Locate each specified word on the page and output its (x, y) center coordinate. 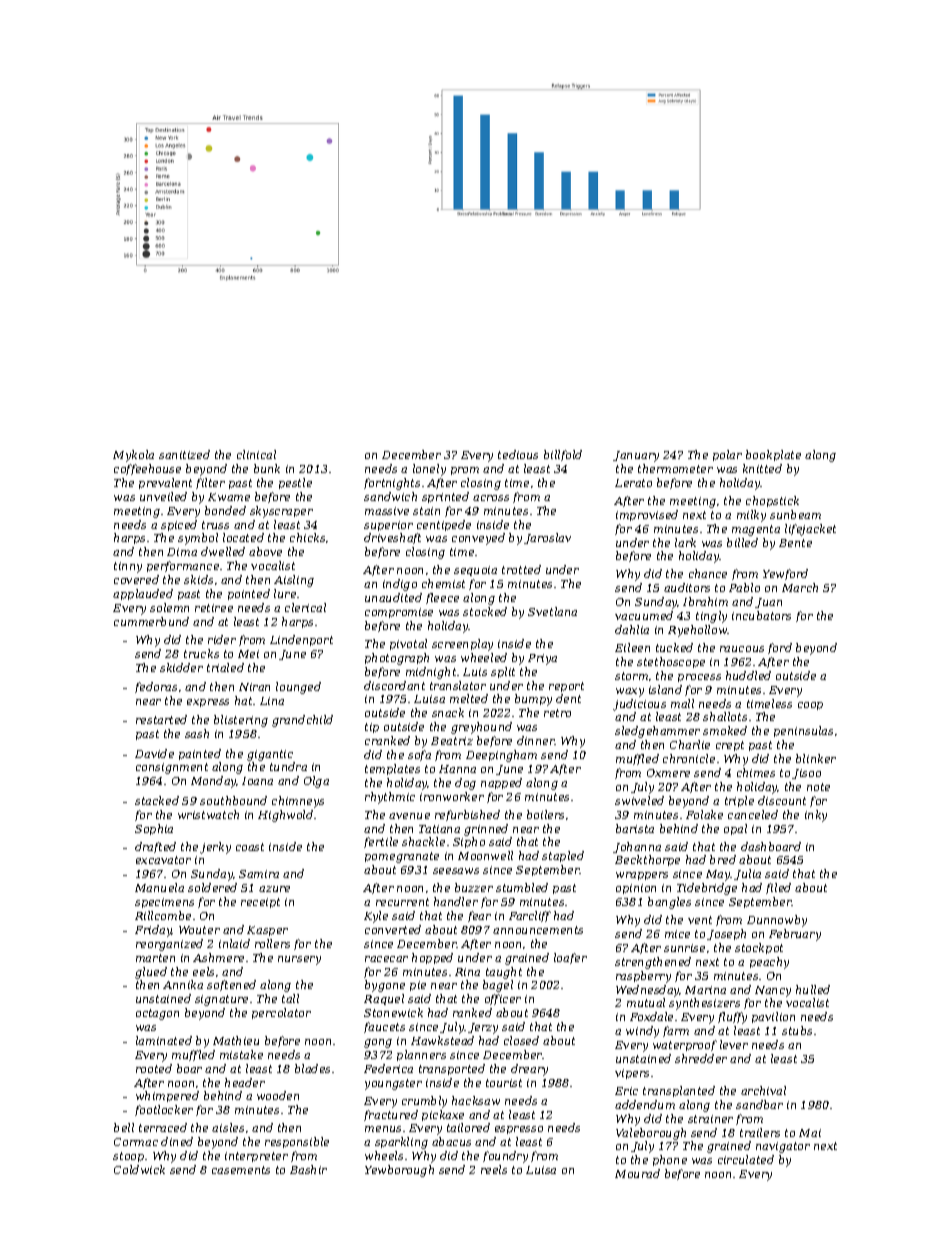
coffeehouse (147, 469)
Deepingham (501, 756)
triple (739, 801)
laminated (164, 1040)
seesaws (456, 871)
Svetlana (552, 611)
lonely (429, 470)
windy (642, 1032)
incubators (761, 615)
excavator (163, 860)
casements (241, 1170)
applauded (143, 594)
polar (727, 455)
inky (816, 816)
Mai (810, 1133)
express (208, 703)
